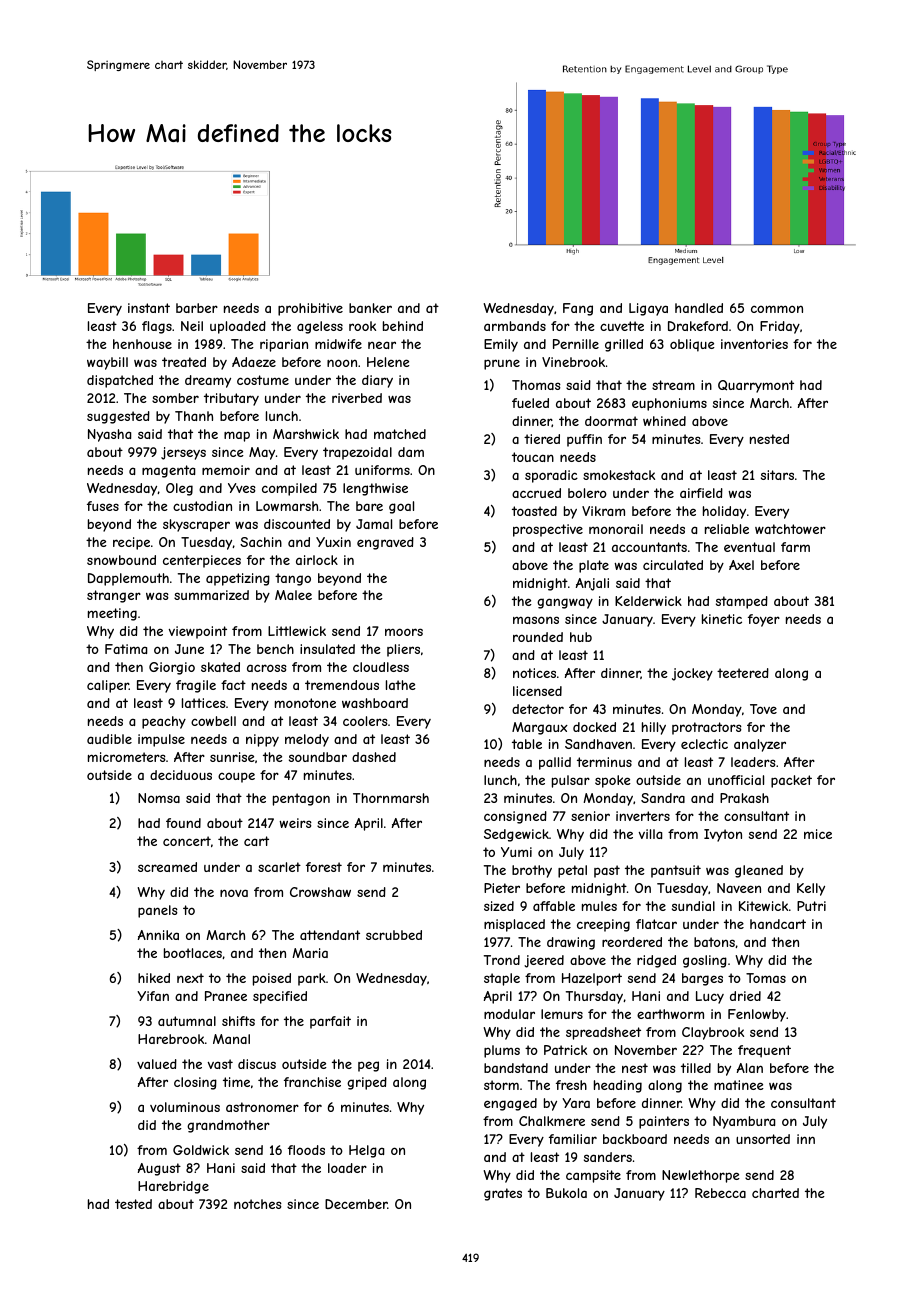 Image resolution: width=924 pixels, height=1314 pixels. I want to click on prune, so click(502, 364).
